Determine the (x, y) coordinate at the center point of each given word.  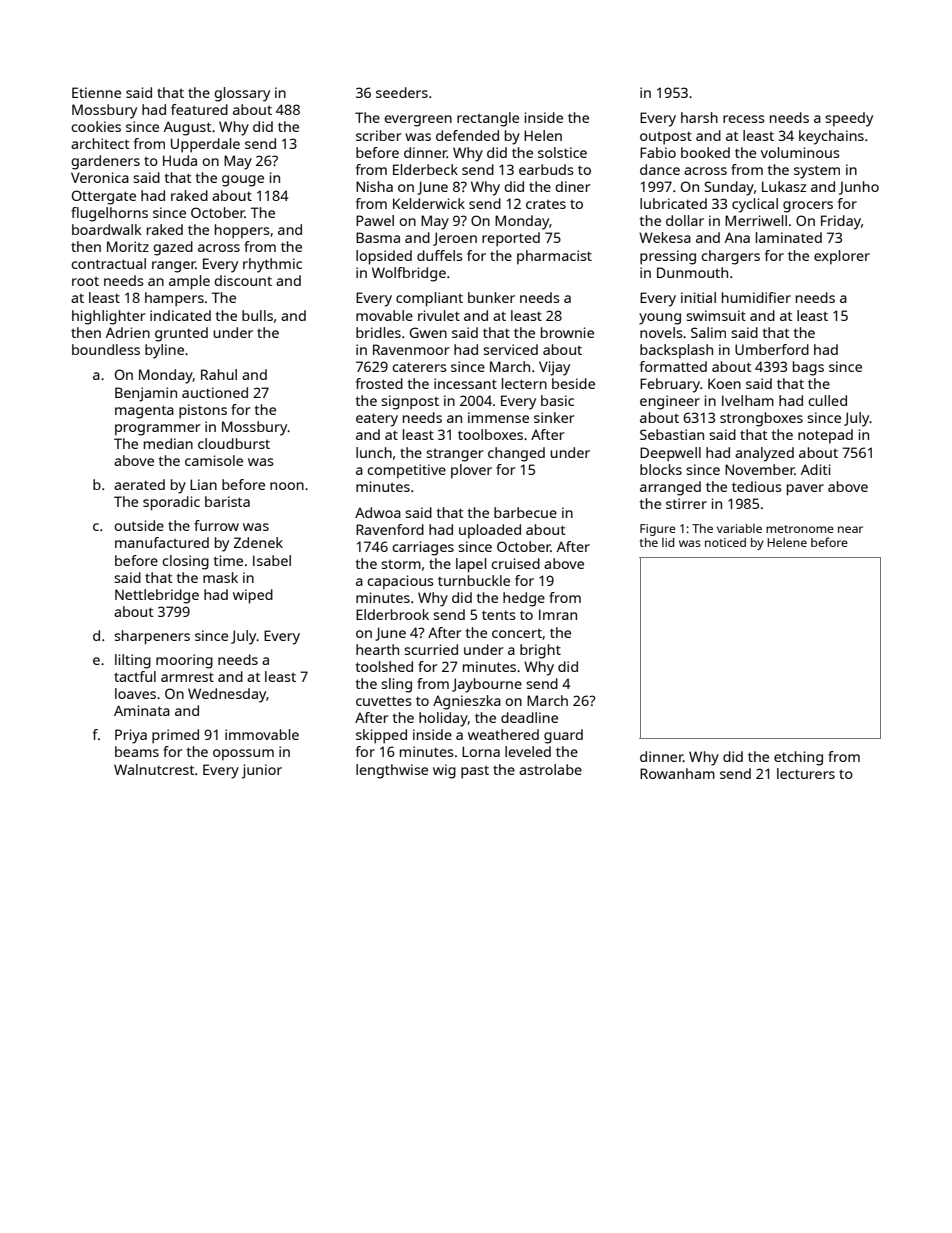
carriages (423, 548)
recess (744, 119)
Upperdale (205, 145)
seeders (402, 92)
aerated (139, 484)
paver (805, 490)
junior (262, 771)
